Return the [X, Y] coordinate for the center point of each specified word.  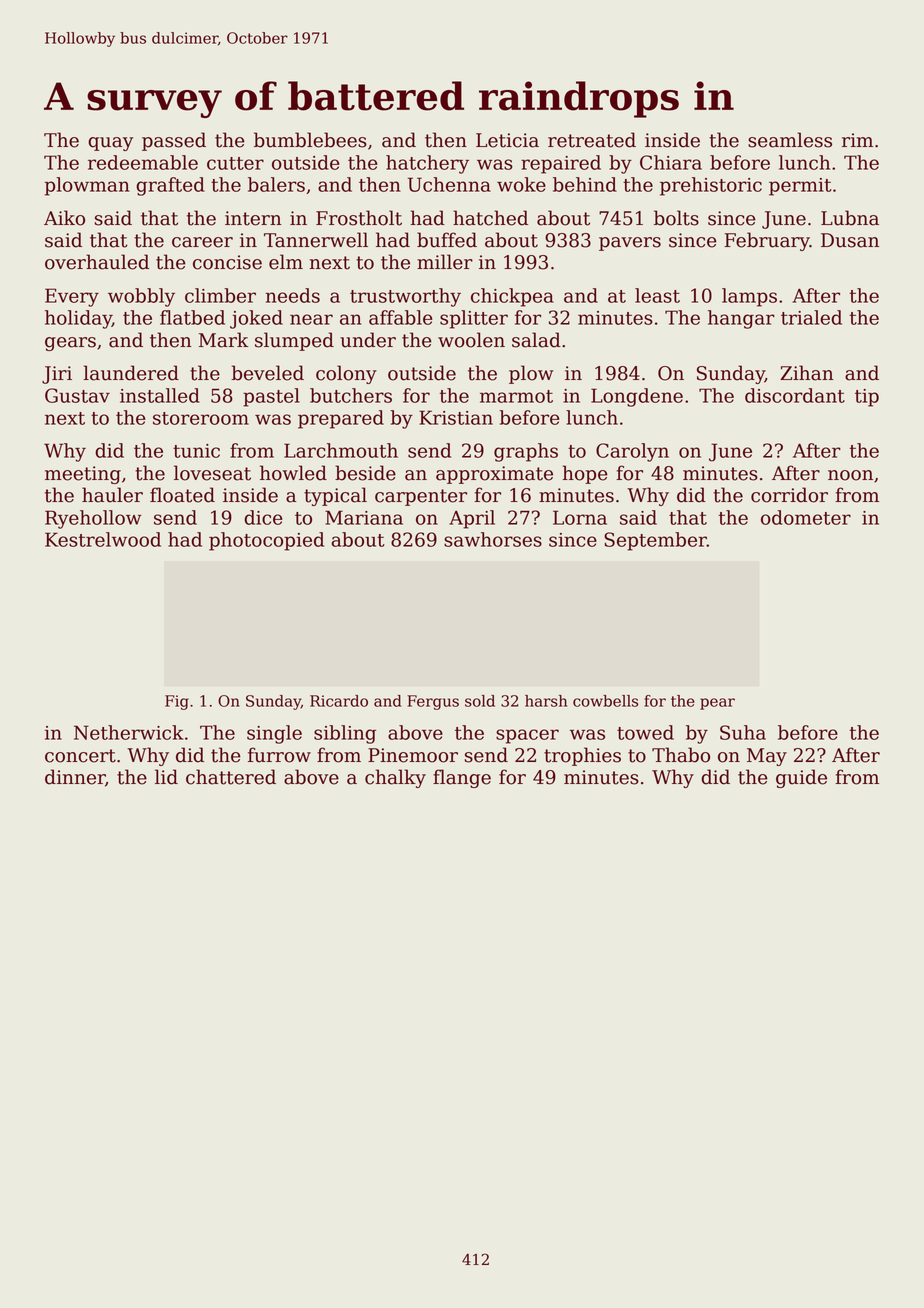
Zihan [807, 373]
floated [182, 495]
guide [801, 778]
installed [160, 395]
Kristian [456, 417]
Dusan [850, 240]
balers [276, 184]
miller [445, 262]
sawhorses [493, 539]
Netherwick [128, 732]
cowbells [605, 701]
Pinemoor [413, 755]
